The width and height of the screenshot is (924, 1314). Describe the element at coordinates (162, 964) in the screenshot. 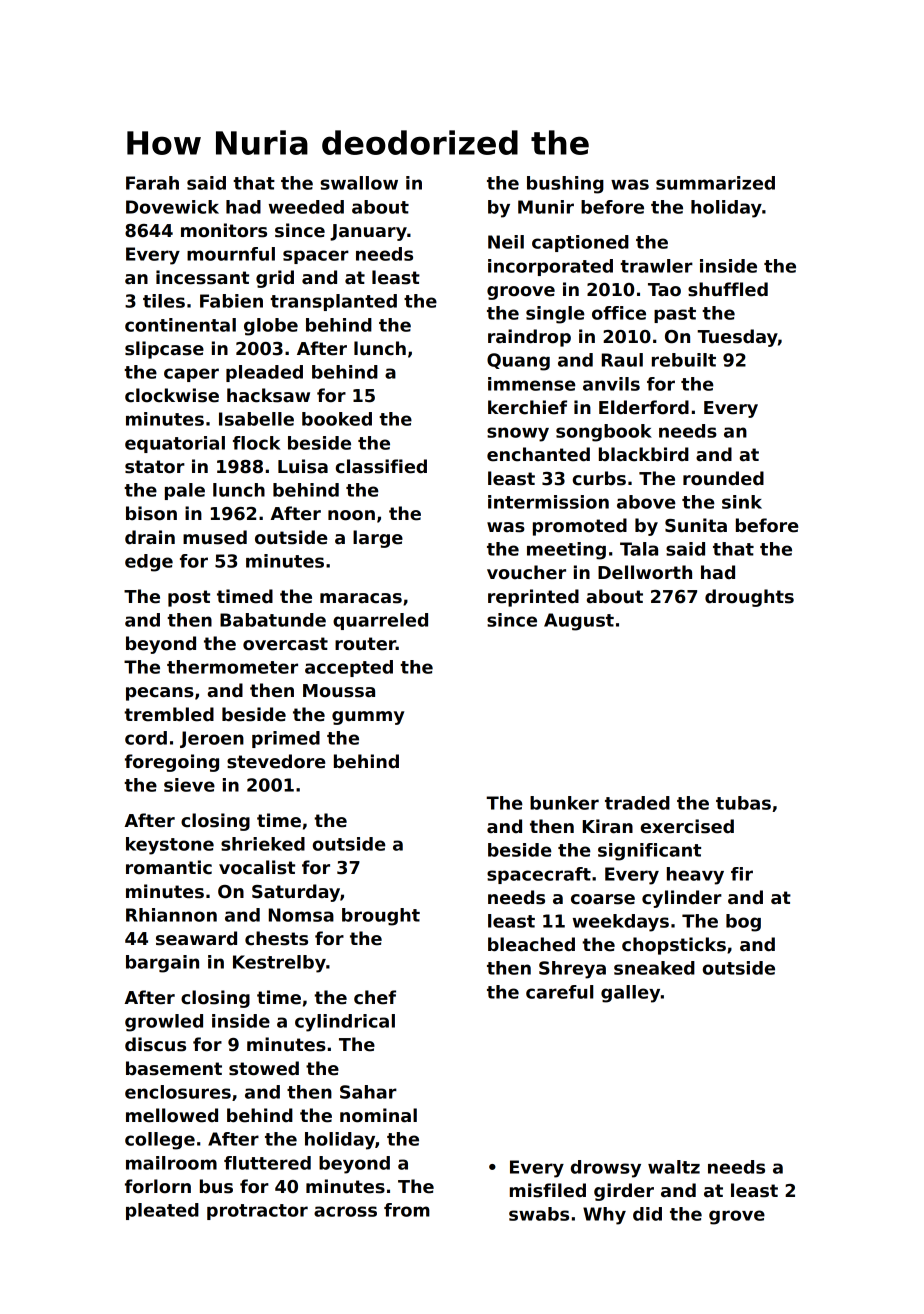

I see `bargain` at that location.
